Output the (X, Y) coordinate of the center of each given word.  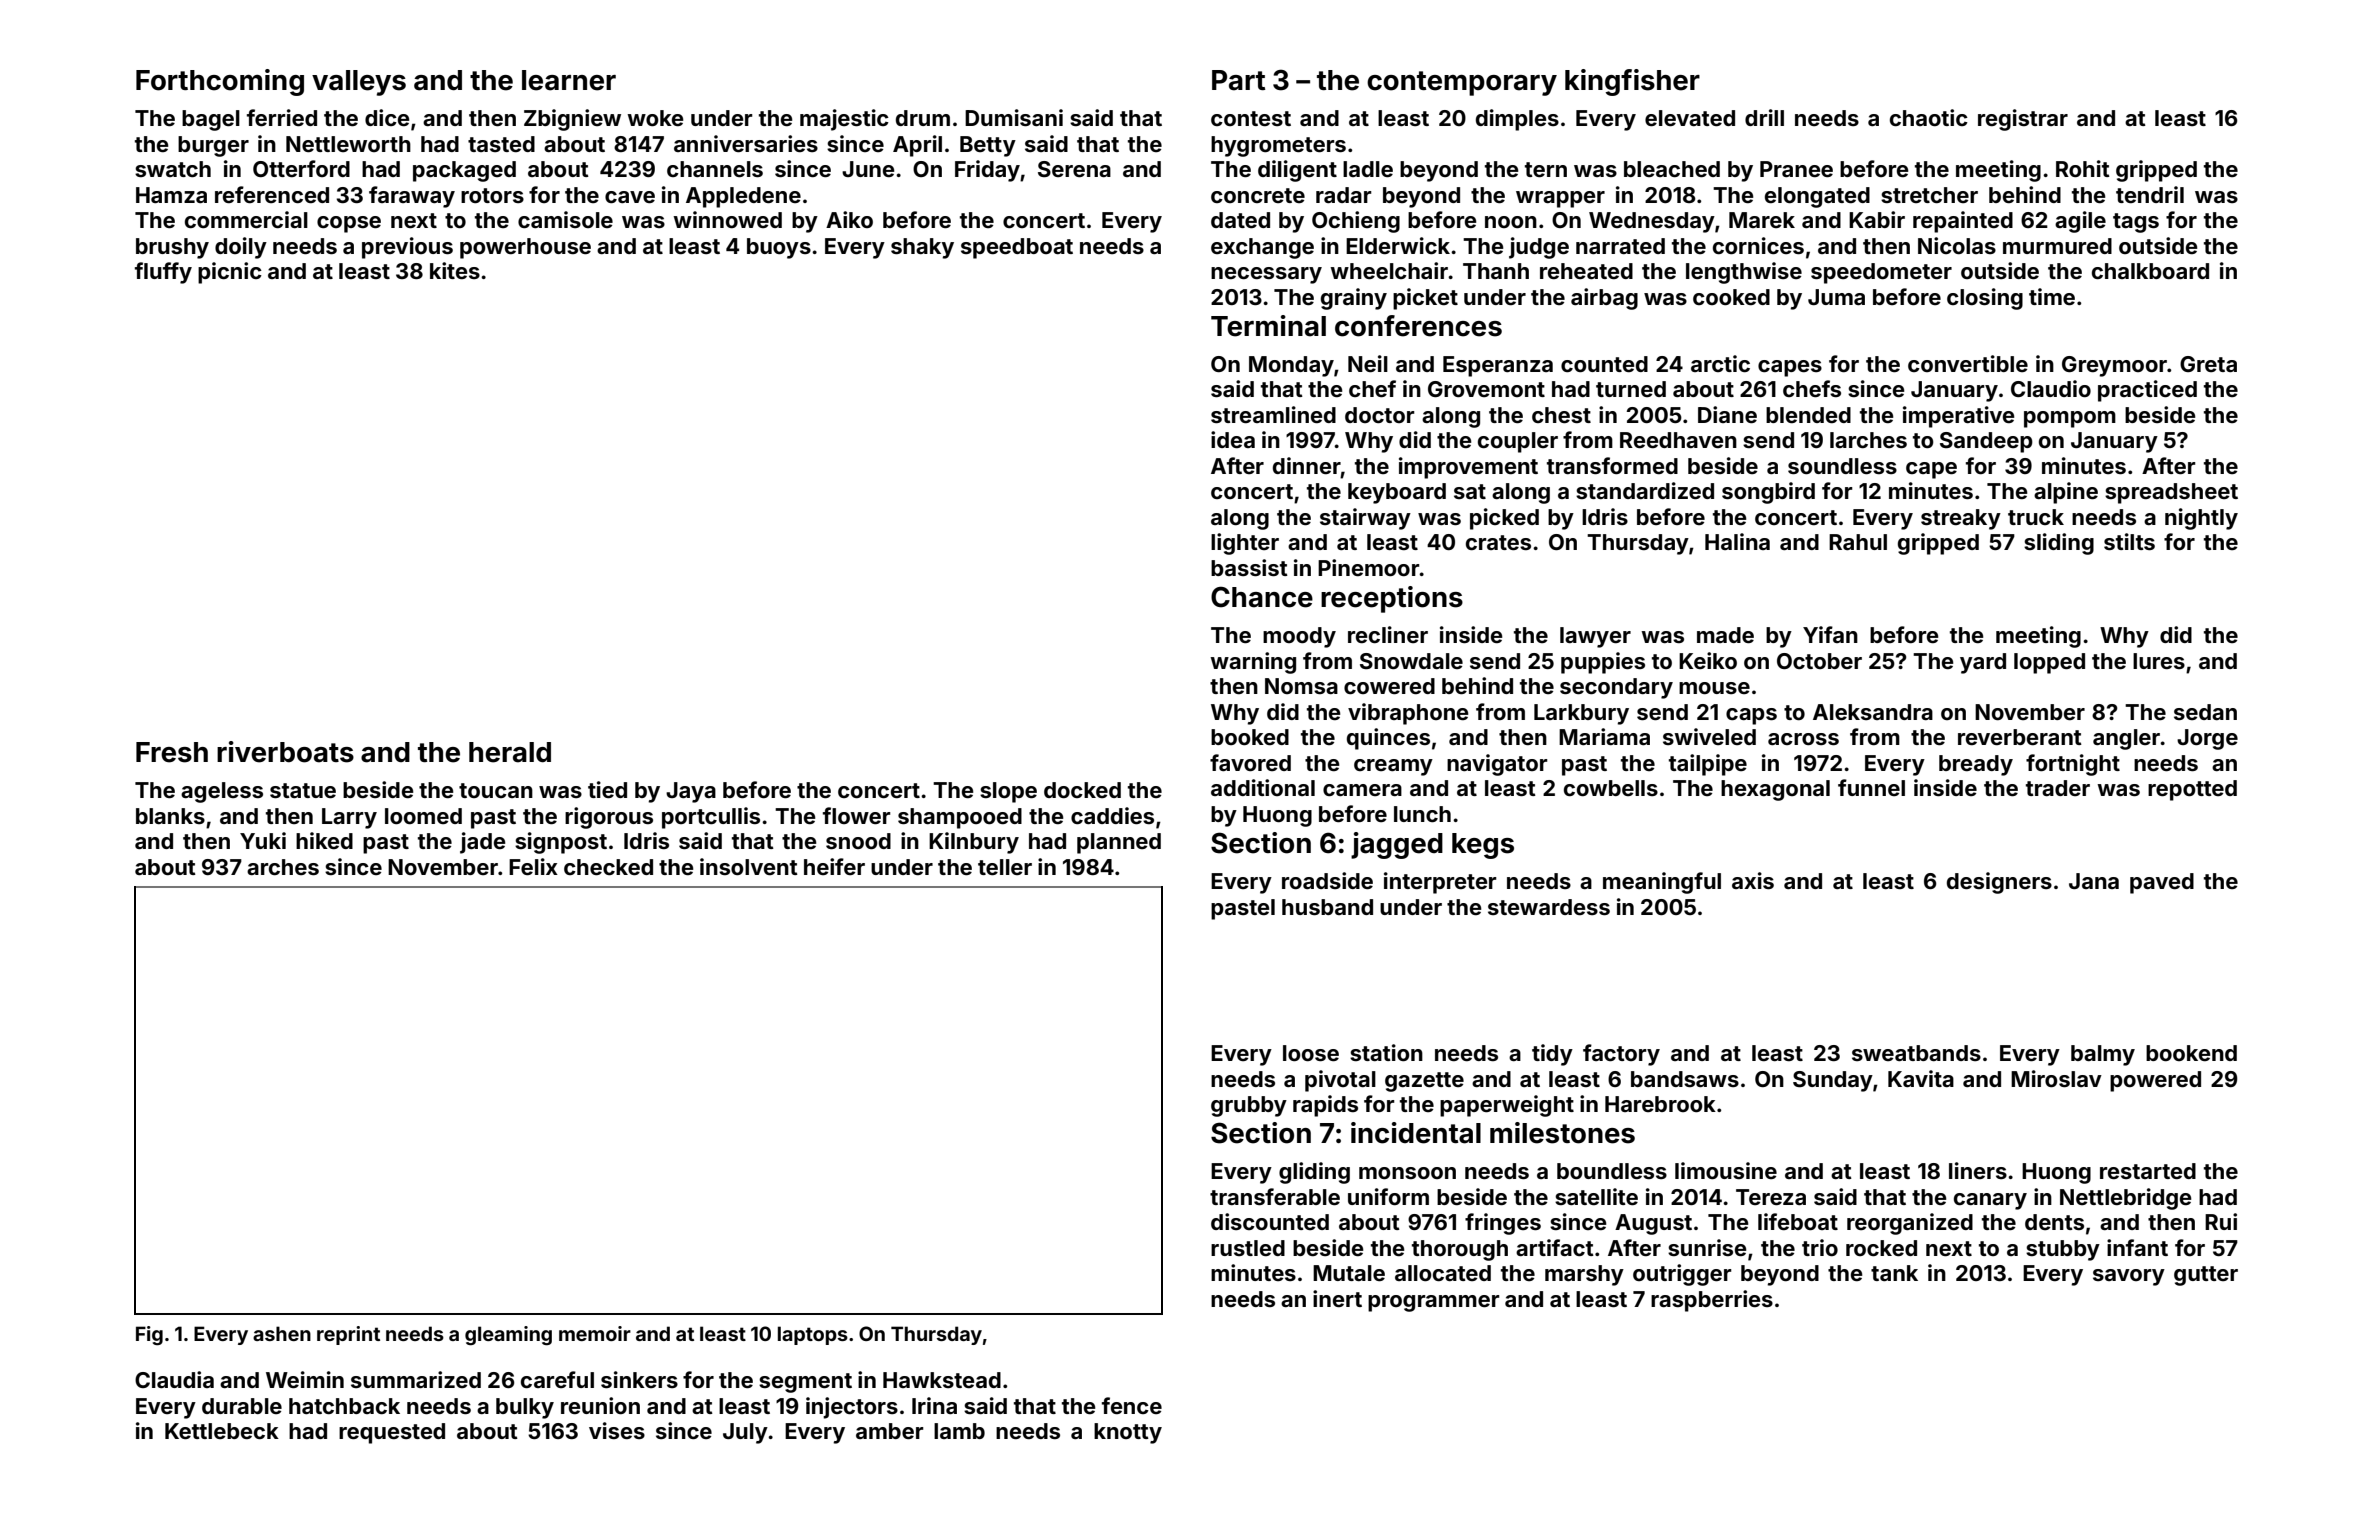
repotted (2192, 790)
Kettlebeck (222, 1431)
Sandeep (1986, 442)
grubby (1249, 1106)
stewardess (1549, 907)
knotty (1128, 1433)
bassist (1249, 567)
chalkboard (2150, 271)
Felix (533, 866)
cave (630, 197)
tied (607, 789)
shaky (922, 248)
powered (2155, 1081)
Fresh (172, 752)
